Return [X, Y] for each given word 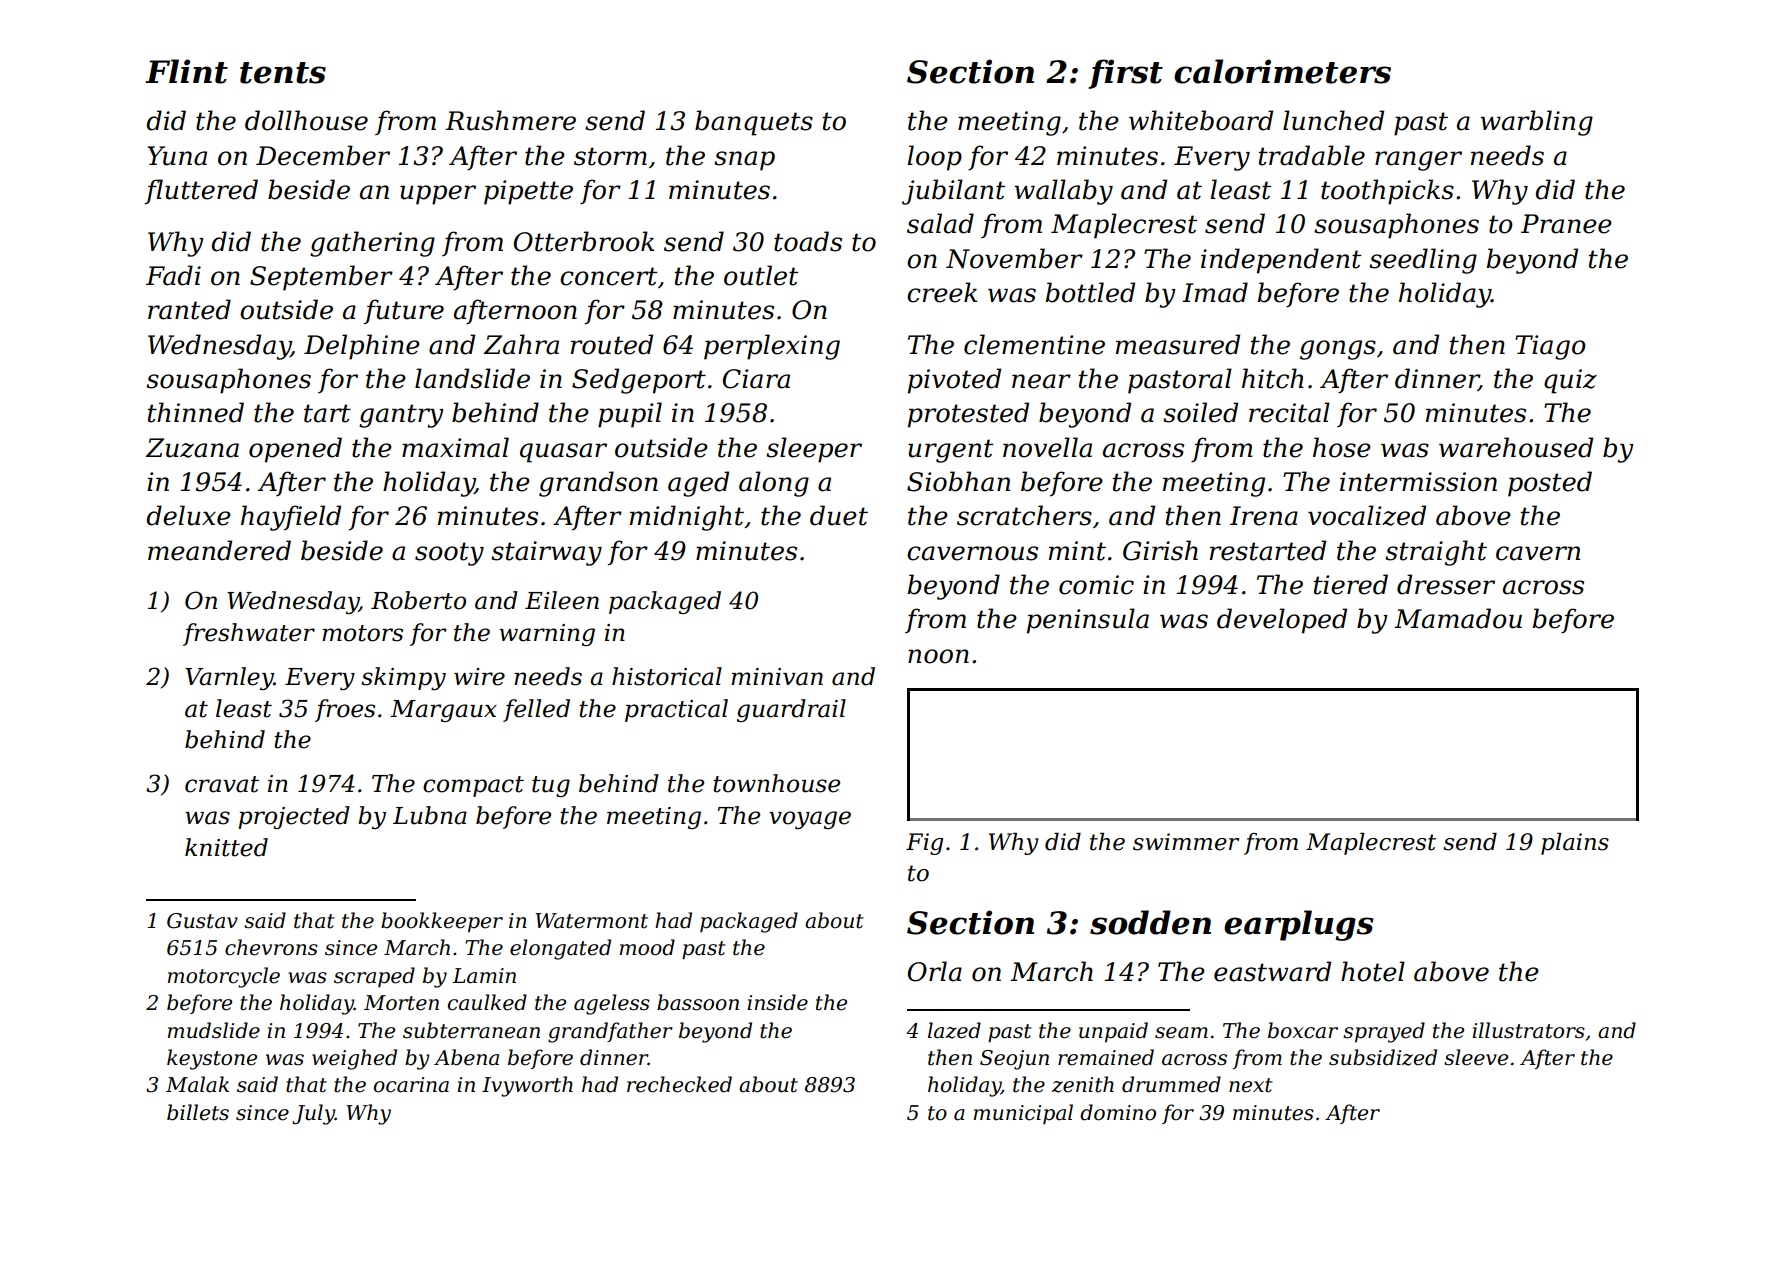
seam [1181, 1033]
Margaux [443, 711]
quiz [1570, 381]
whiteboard [1201, 120]
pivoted [954, 381]
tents [283, 73]
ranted [189, 309]
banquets [754, 123]
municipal [1023, 1114]
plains [1575, 844]
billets [198, 1112]
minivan [777, 677]
